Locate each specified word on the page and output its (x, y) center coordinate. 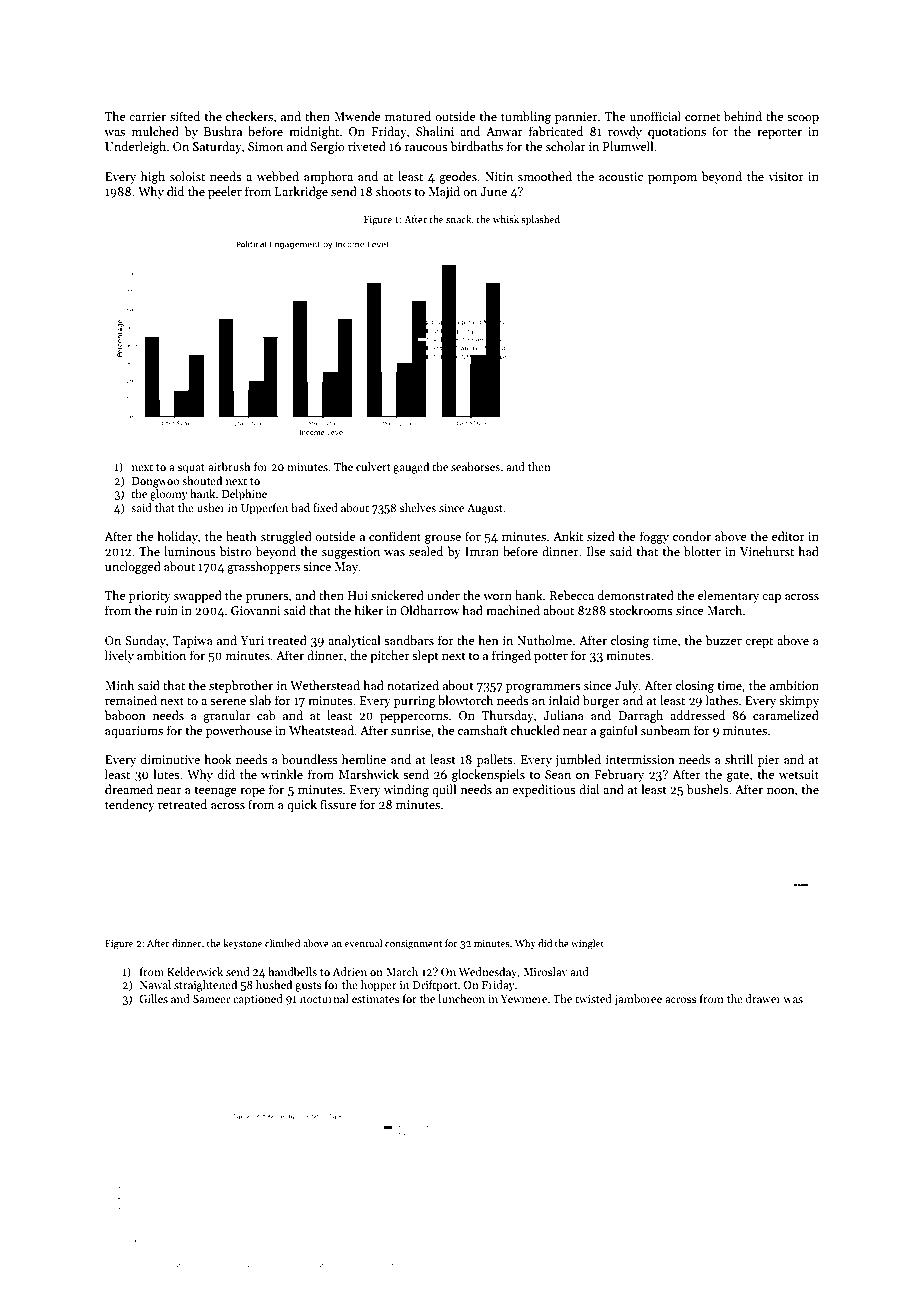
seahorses (475, 466)
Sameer (211, 999)
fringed (511, 656)
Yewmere (523, 999)
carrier (147, 116)
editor (788, 536)
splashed (540, 220)
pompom (672, 179)
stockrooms (641, 610)
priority (150, 597)
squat (191, 469)
